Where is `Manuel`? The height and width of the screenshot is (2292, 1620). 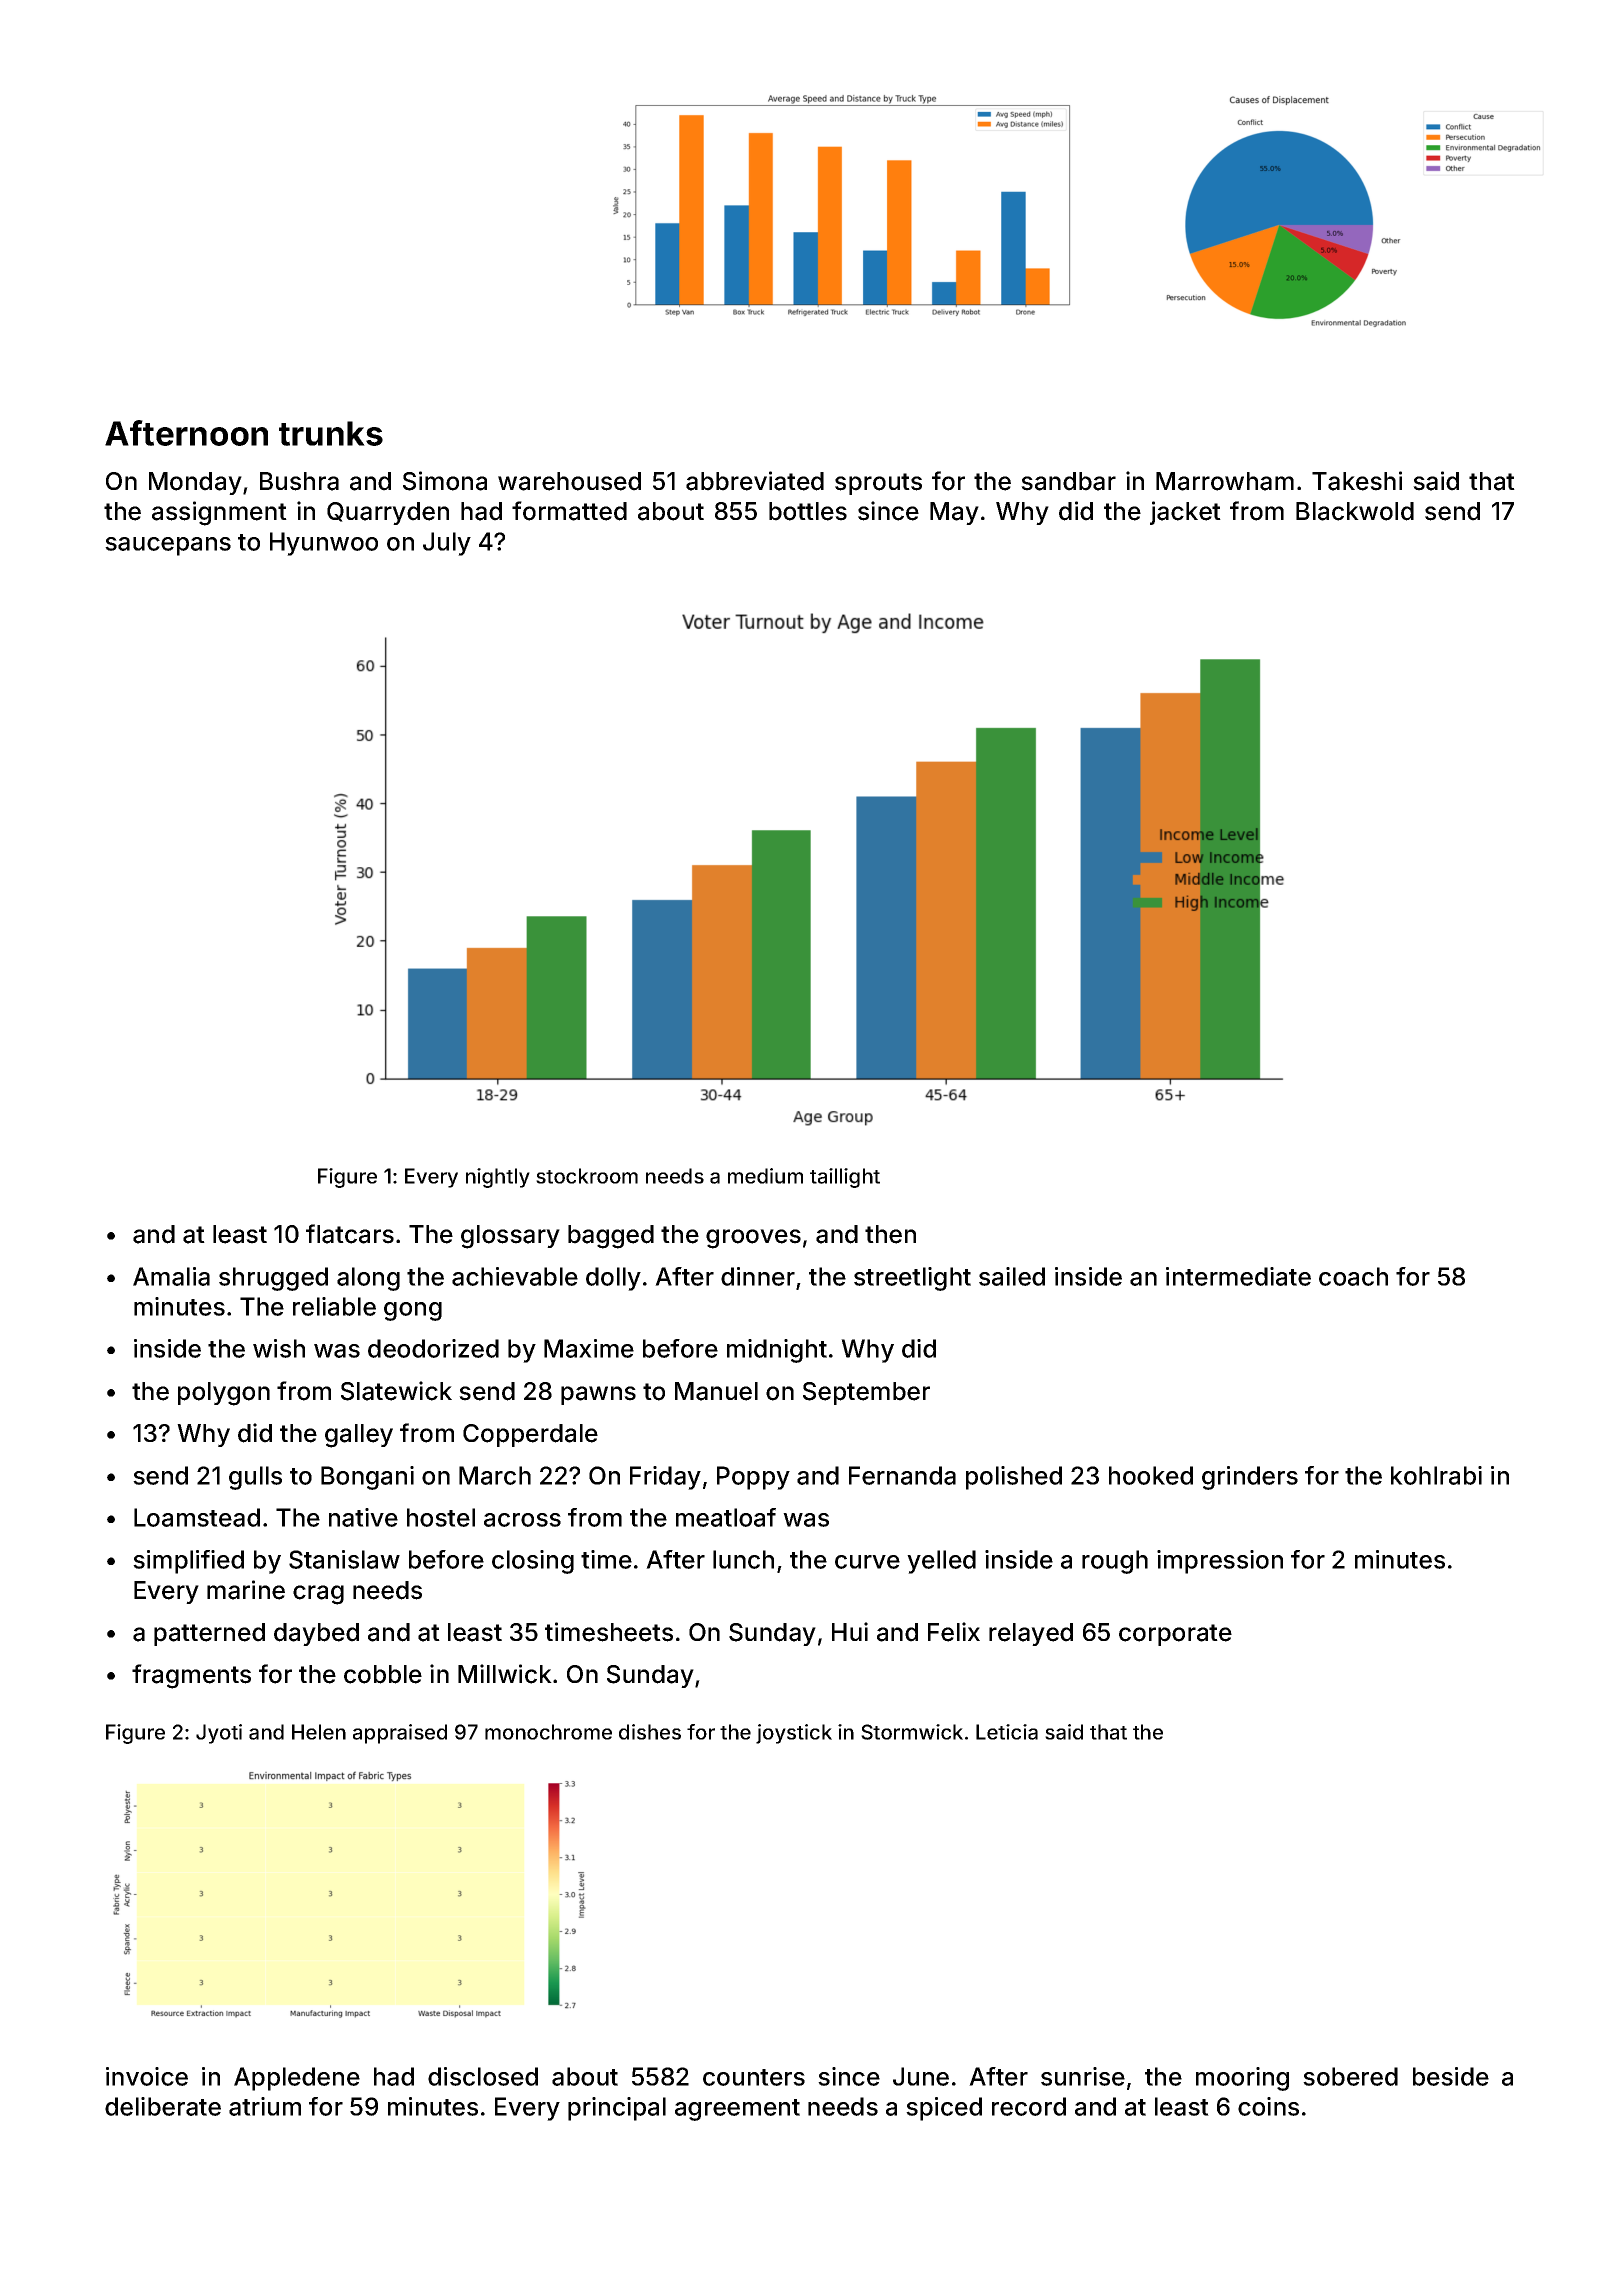 Manuel is located at coordinates (716, 1391).
